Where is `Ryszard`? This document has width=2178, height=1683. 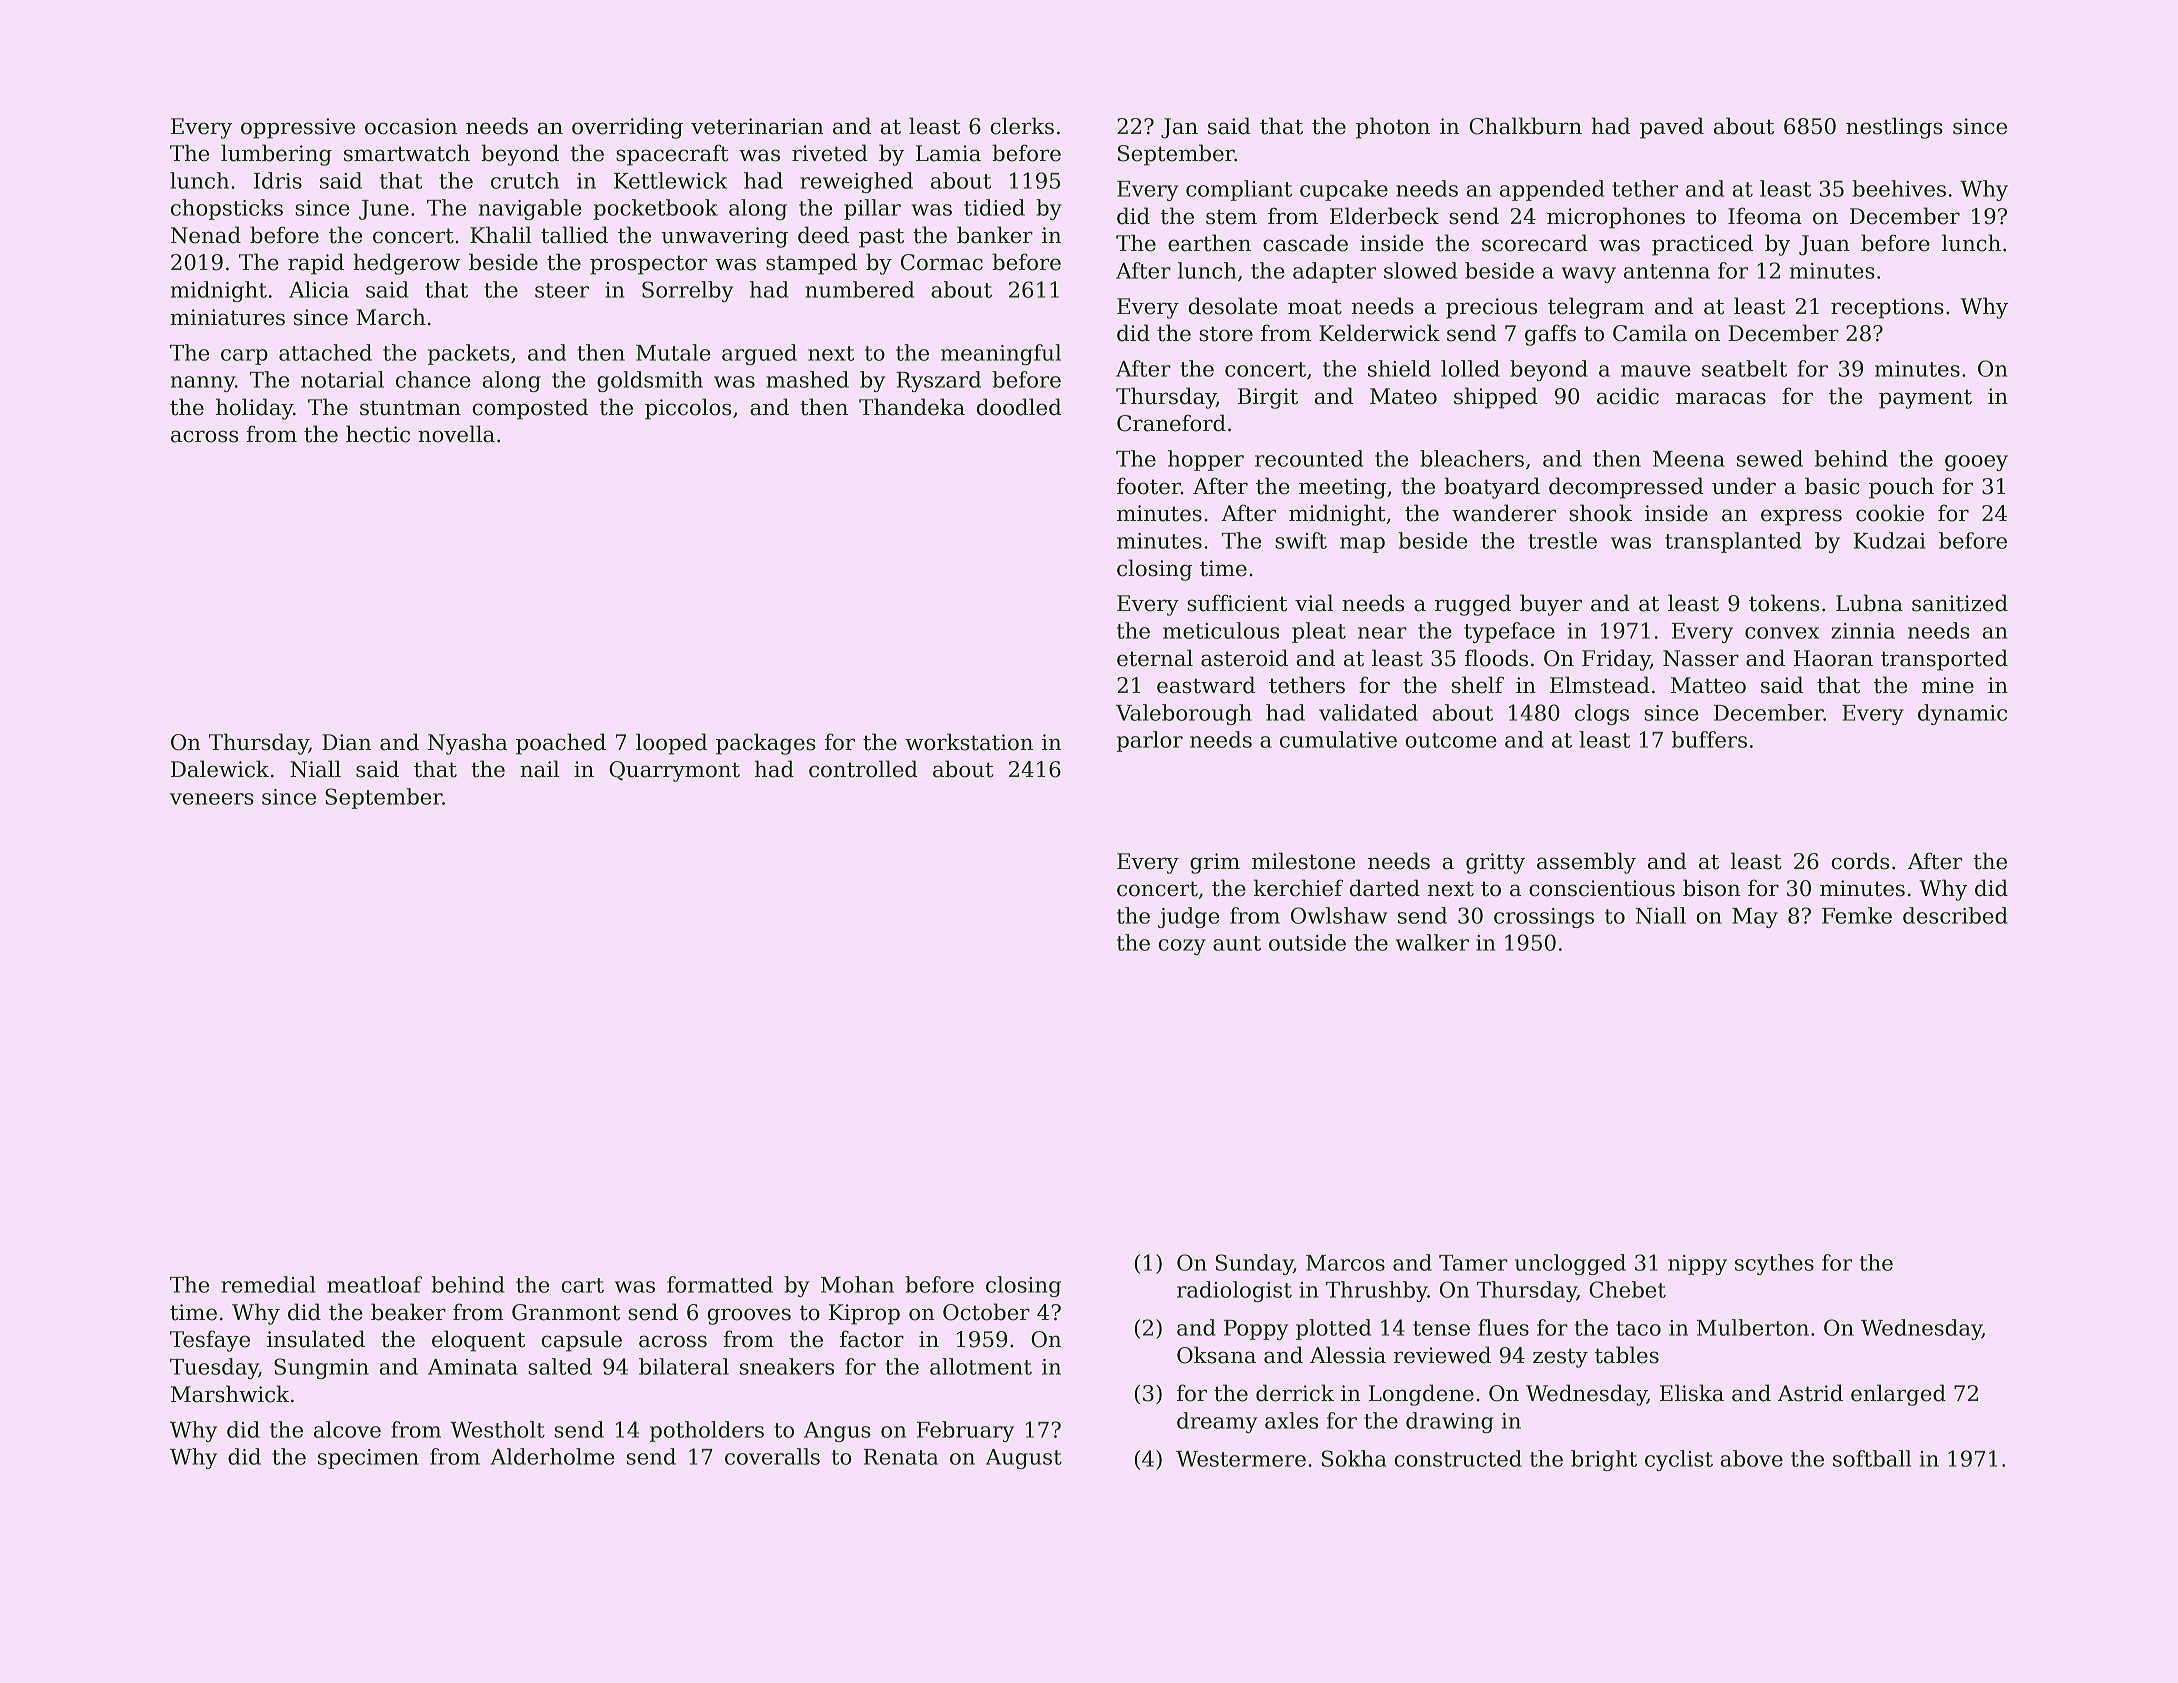
Ryszard is located at coordinates (938, 381).
